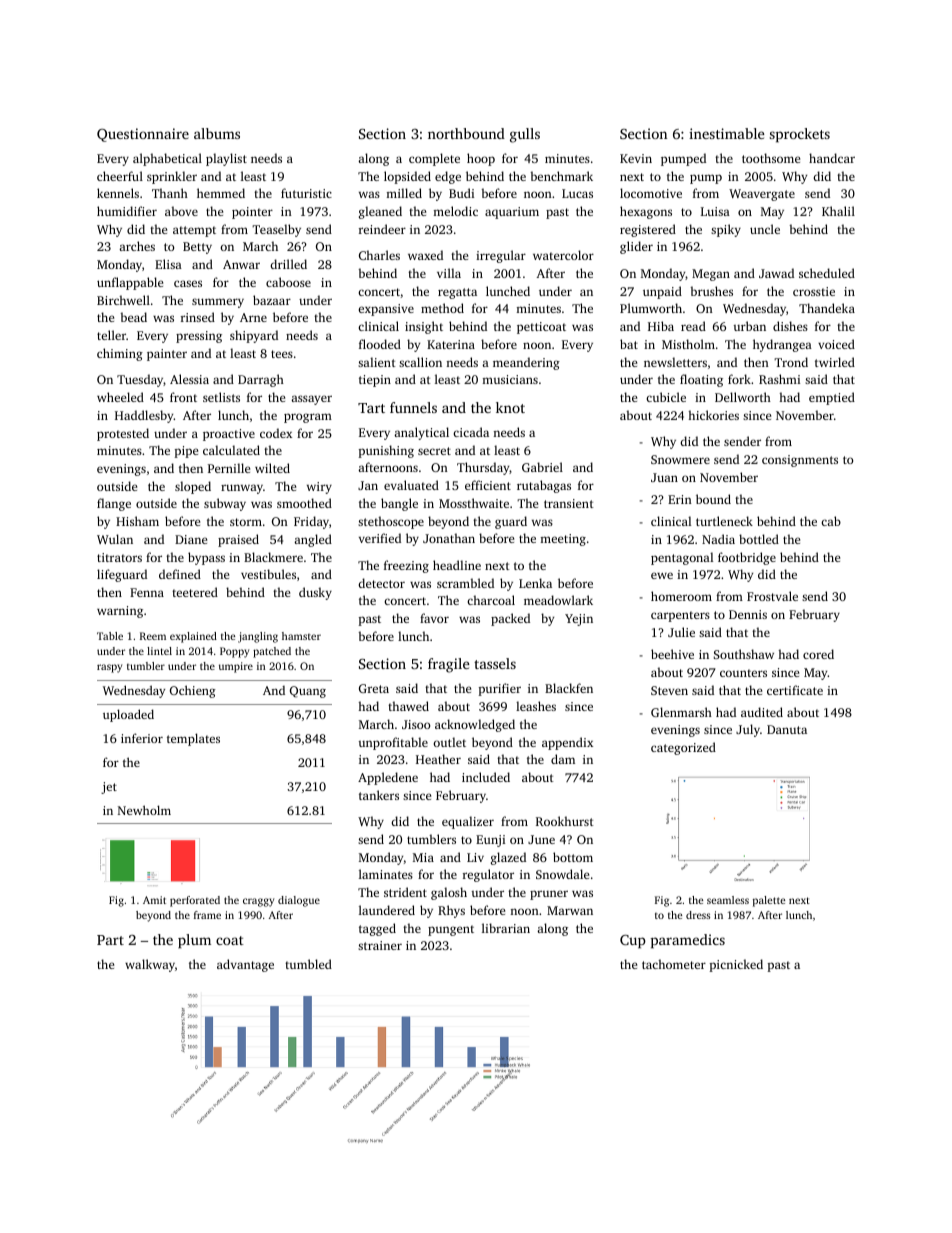 The height and width of the screenshot is (1233, 952). I want to click on Arne, so click(253, 317).
